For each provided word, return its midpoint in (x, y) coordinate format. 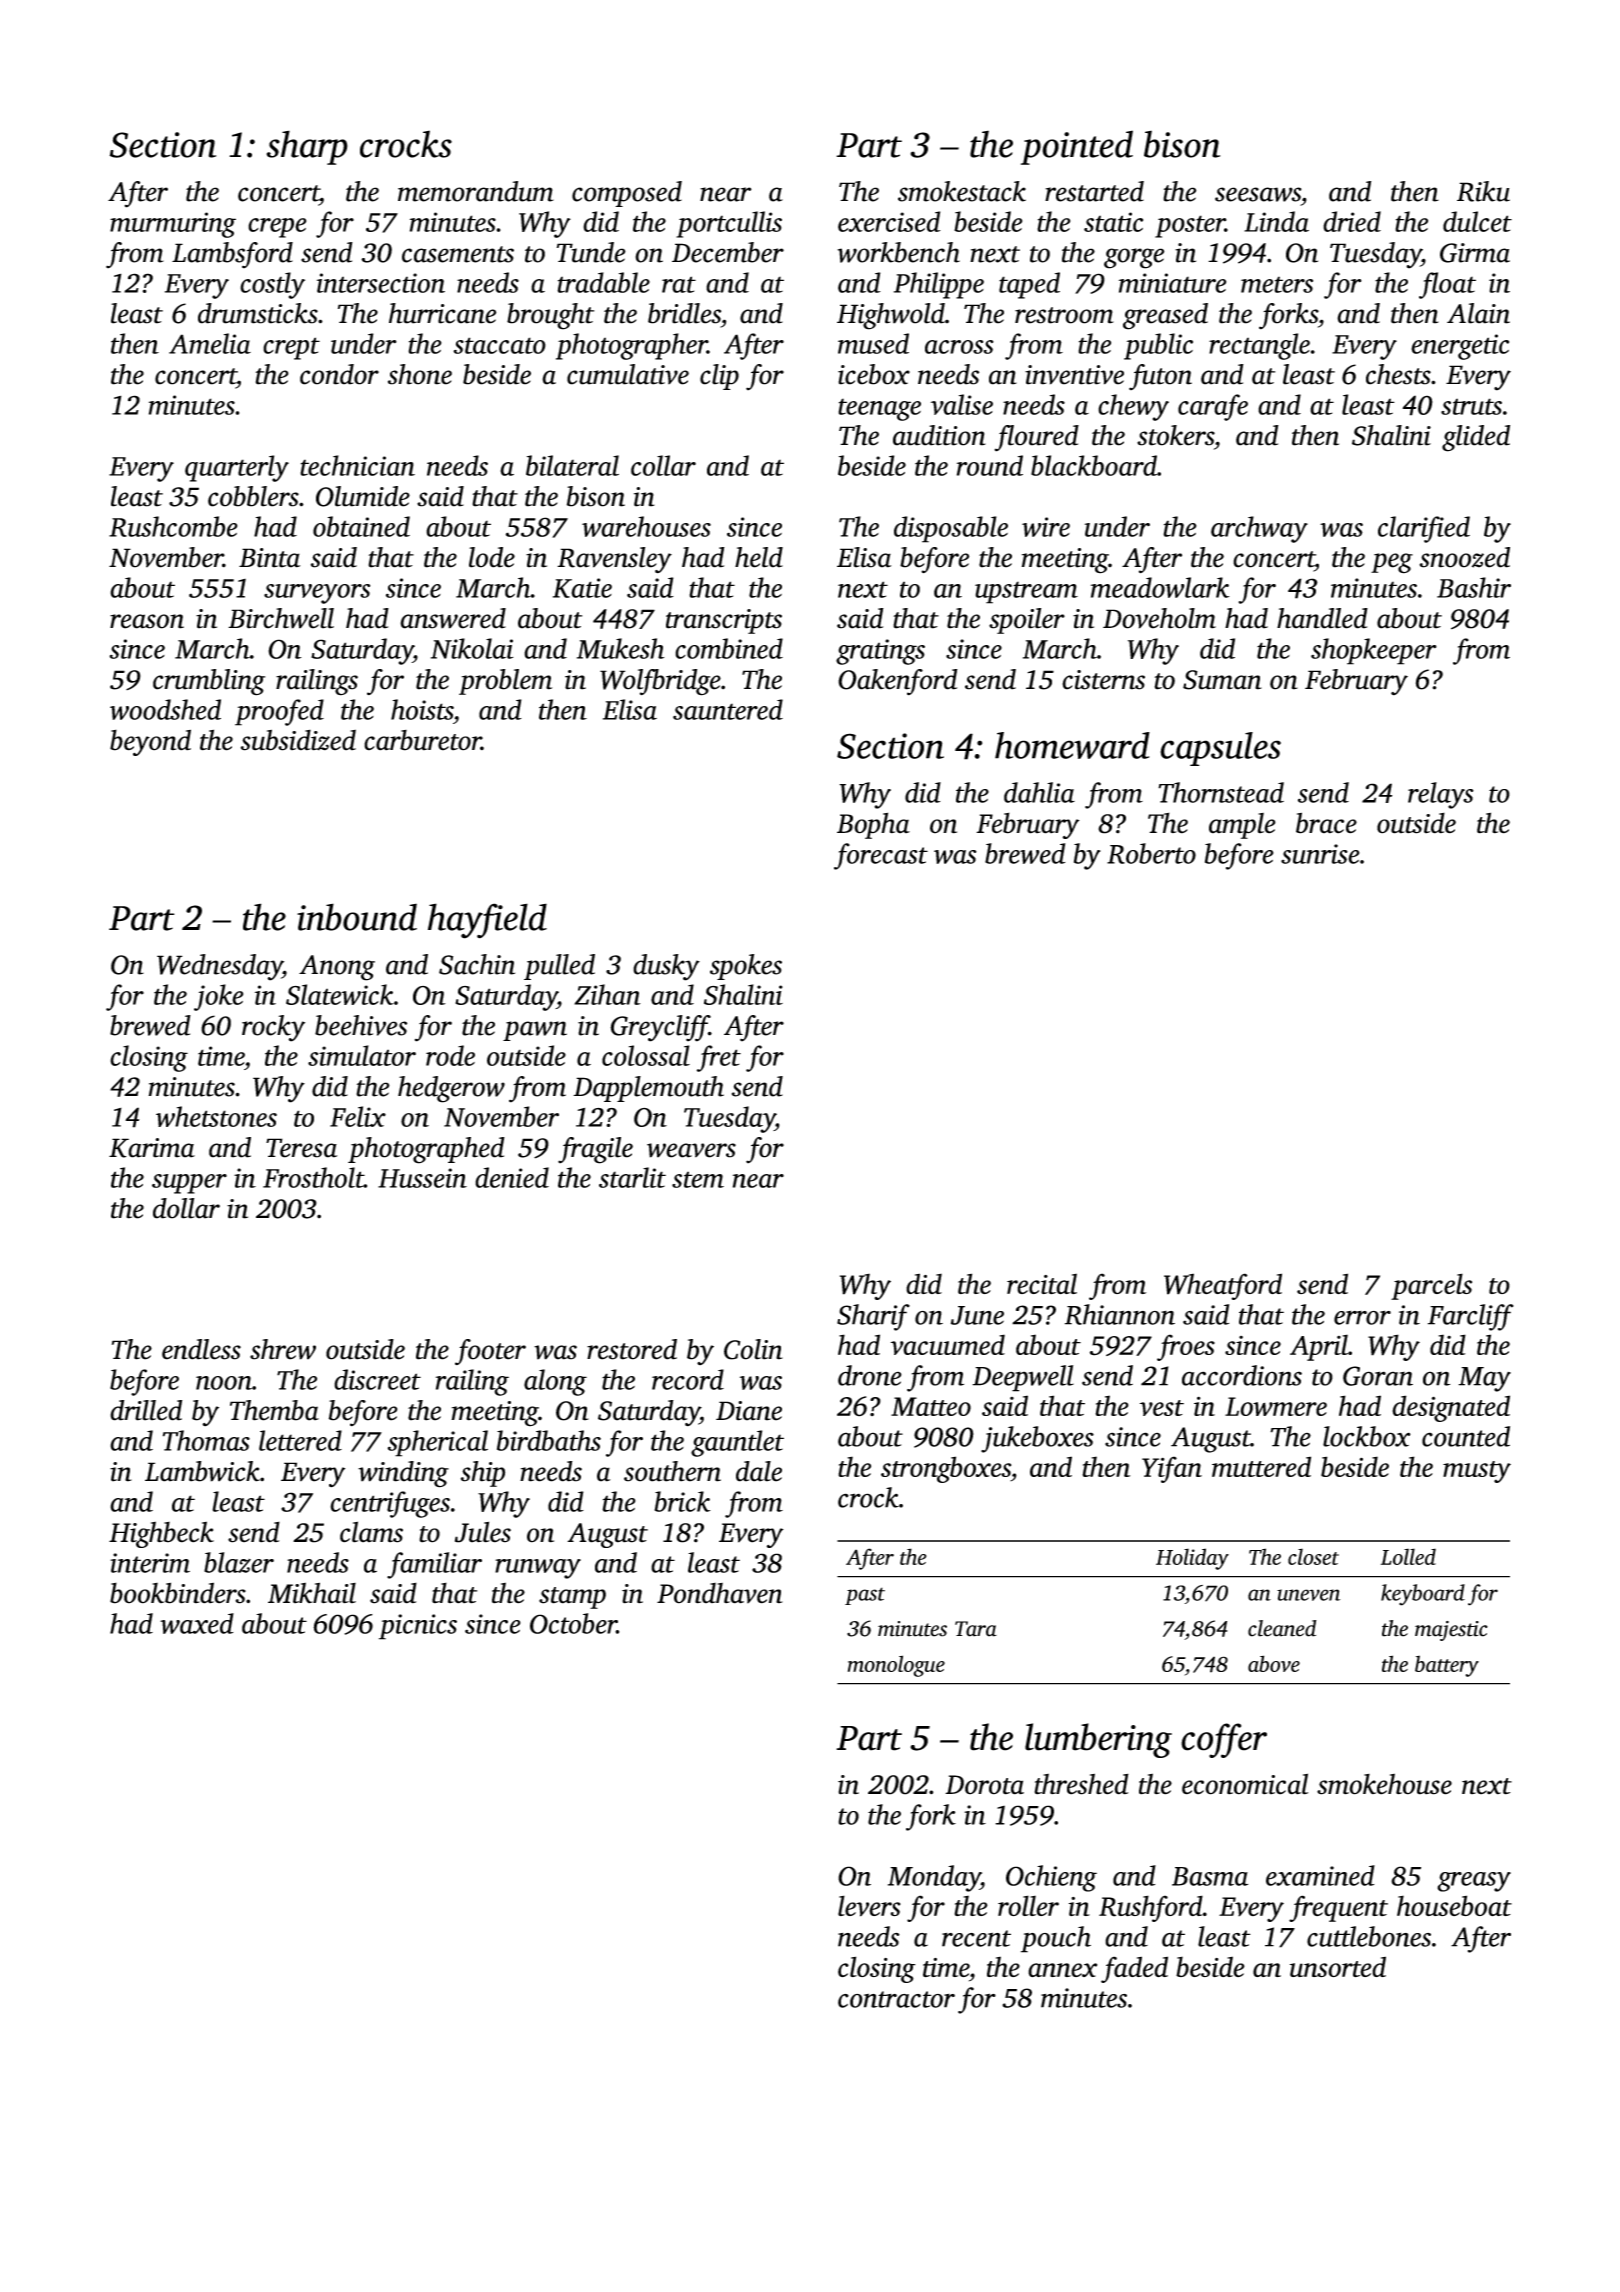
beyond (150, 742)
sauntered (728, 709)
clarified (1424, 529)
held (759, 557)
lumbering (1098, 1740)
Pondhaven (720, 1593)
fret (719, 1058)
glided (1476, 438)
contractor (896, 1999)
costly (272, 285)
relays (1441, 795)
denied (512, 1177)
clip (719, 377)
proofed (279, 712)
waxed (197, 1623)
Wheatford (1223, 1286)
